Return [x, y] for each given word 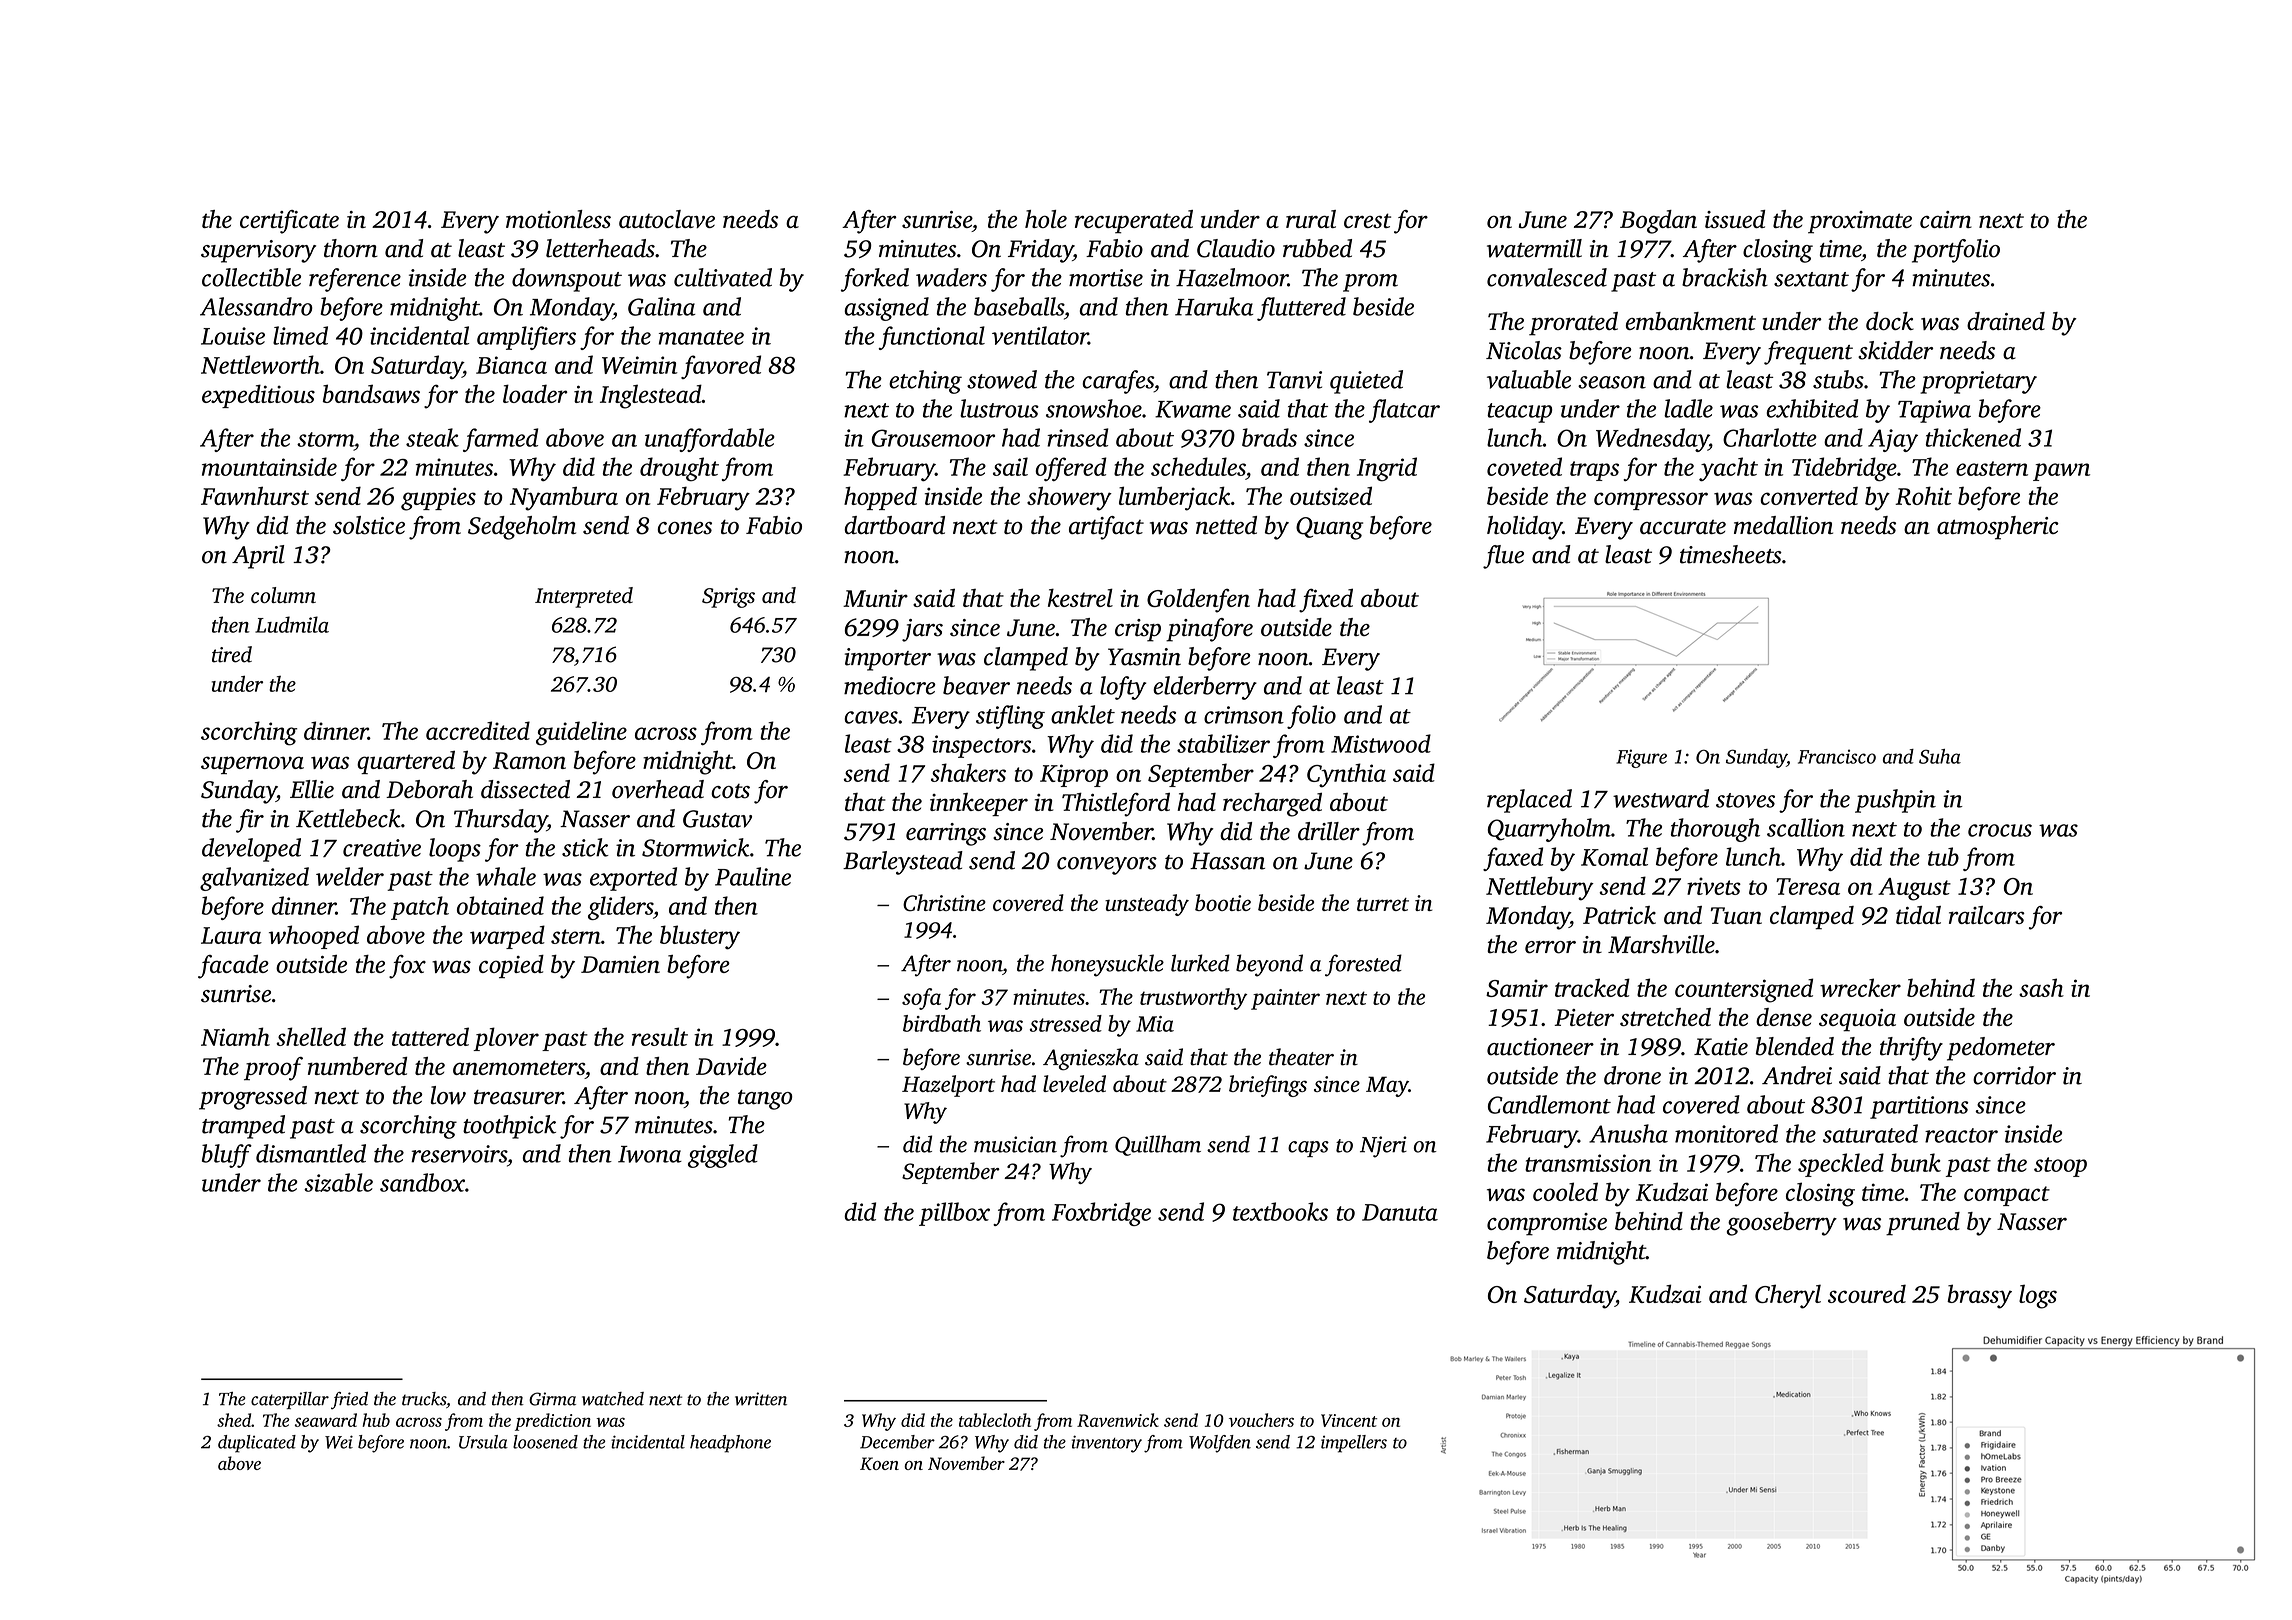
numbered [357, 1066]
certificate [289, 222]
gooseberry [1782, 1224]
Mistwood [1381, 743]
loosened [545, 1442]
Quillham [1158, 1145]
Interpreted [584, 597]
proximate [1860, 222]
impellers [1354, 1444]
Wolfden [1220, 1444]
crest [1367, 220]
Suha [1940, 756]
